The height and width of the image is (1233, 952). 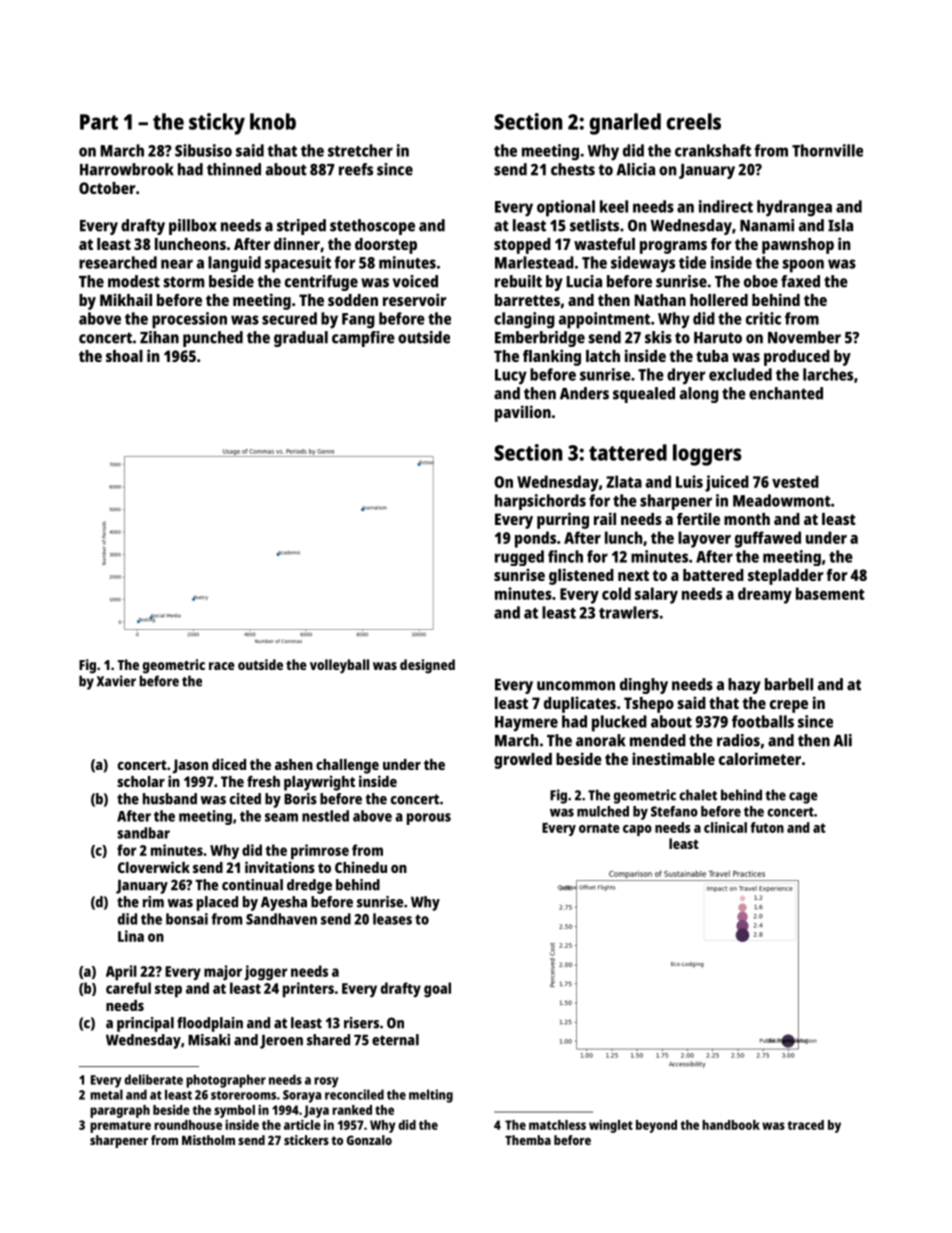 I want to click on creels, so click(x=694, y=121).
